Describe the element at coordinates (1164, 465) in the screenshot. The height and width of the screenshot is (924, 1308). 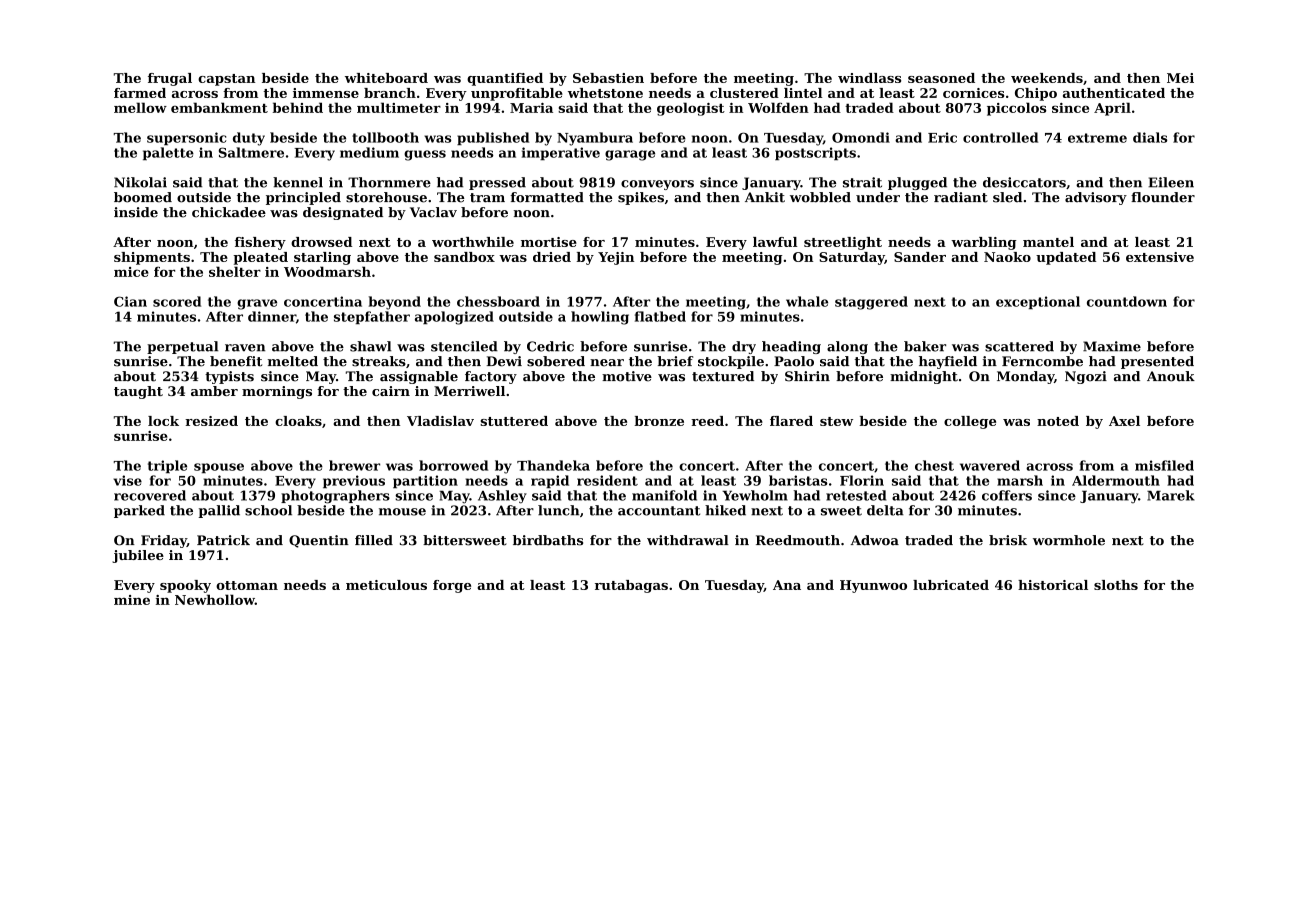
I see `misfiled` at that location.
